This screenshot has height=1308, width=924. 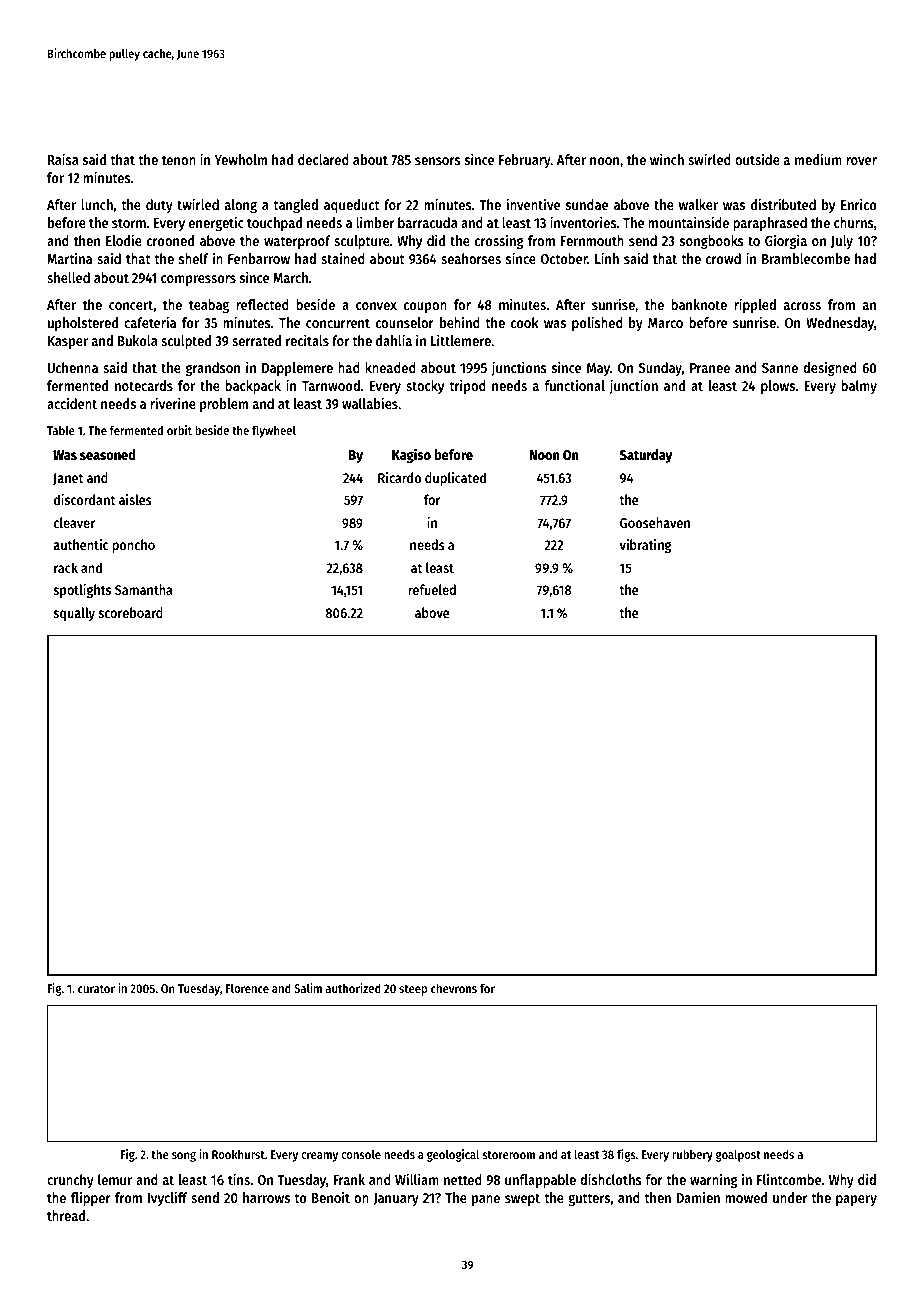 What do you see at coordinates (486, 1200) in the screenshot?
I see `pane` at bounding box center [486, 1200].
